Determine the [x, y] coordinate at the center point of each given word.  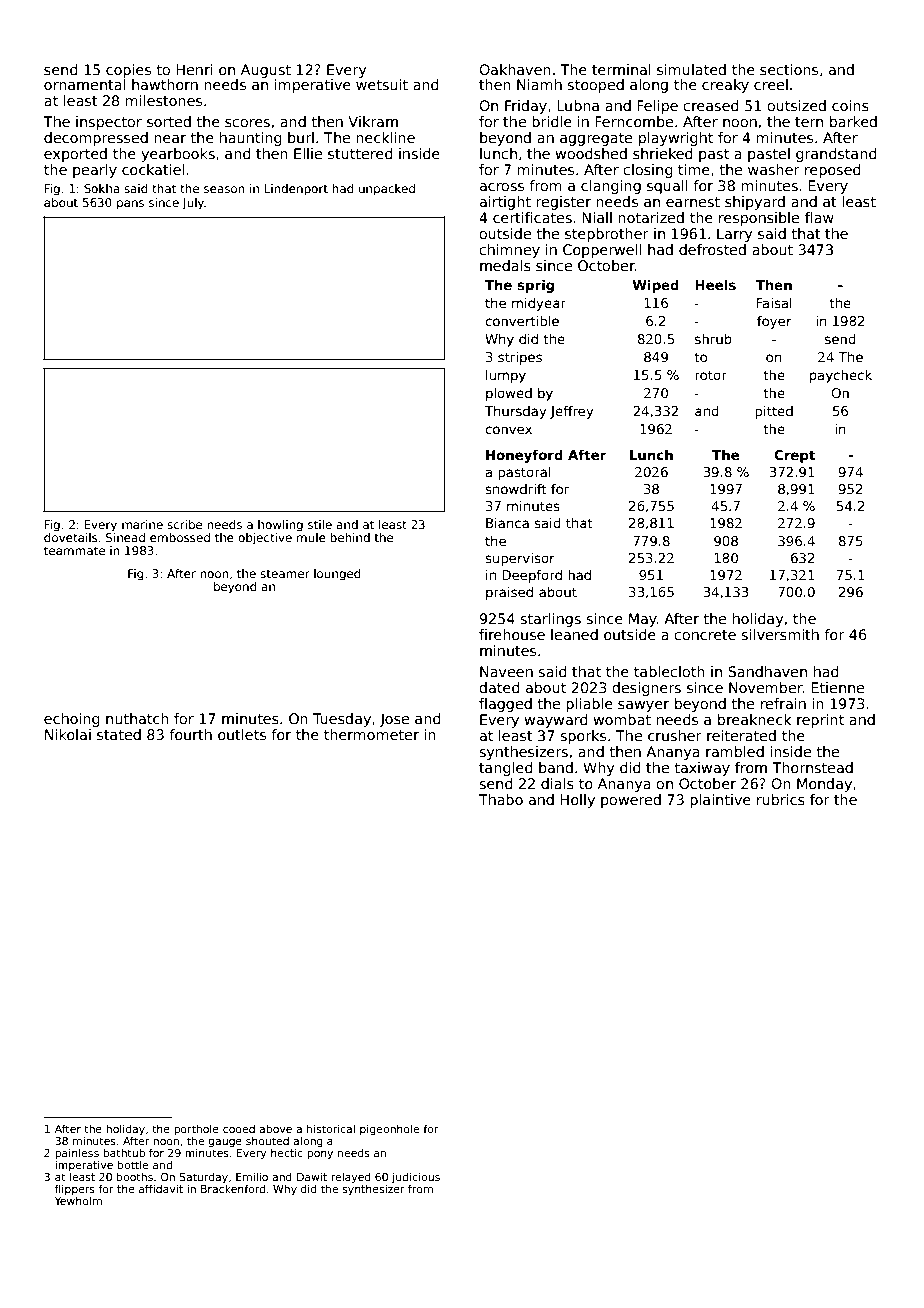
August [266, 71]
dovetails [71, 537]
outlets [242, 734]
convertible [522, 321]
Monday [824, 785]
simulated [691, 69]
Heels [715, 284]
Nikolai [68, 734]
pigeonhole [389, 1129]
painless [77, 1153]
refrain [783, 703]
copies [128, 71]
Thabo [501, 799]
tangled [505, 769]
